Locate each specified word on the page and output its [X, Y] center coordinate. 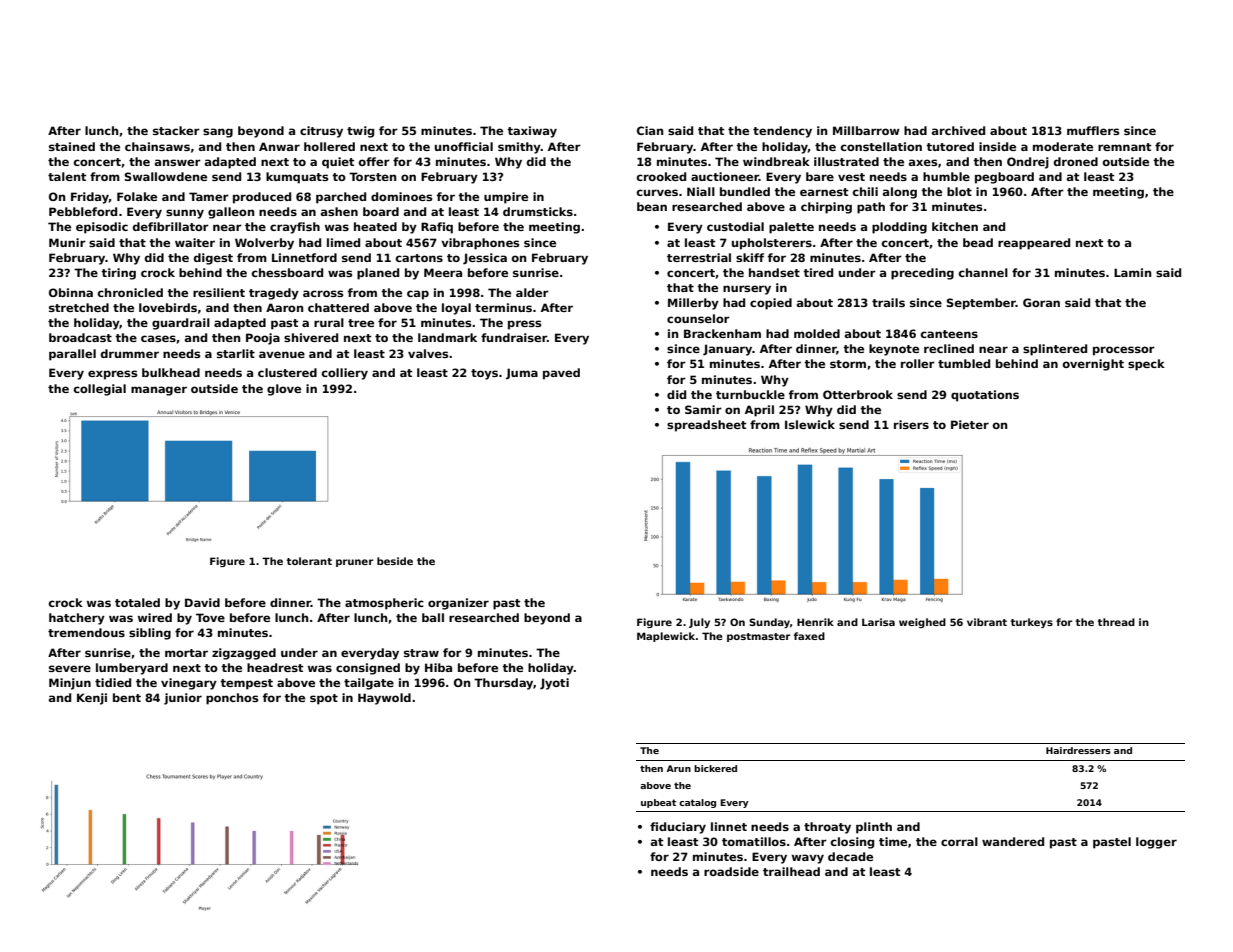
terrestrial [699, 257]
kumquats [297, 178]
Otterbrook [858, 394]
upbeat [658, 803]
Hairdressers [1078, 750]
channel [983, 272]
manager [159, 391]
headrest [275, 667]
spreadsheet [706, 426]
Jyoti [554, 684]
